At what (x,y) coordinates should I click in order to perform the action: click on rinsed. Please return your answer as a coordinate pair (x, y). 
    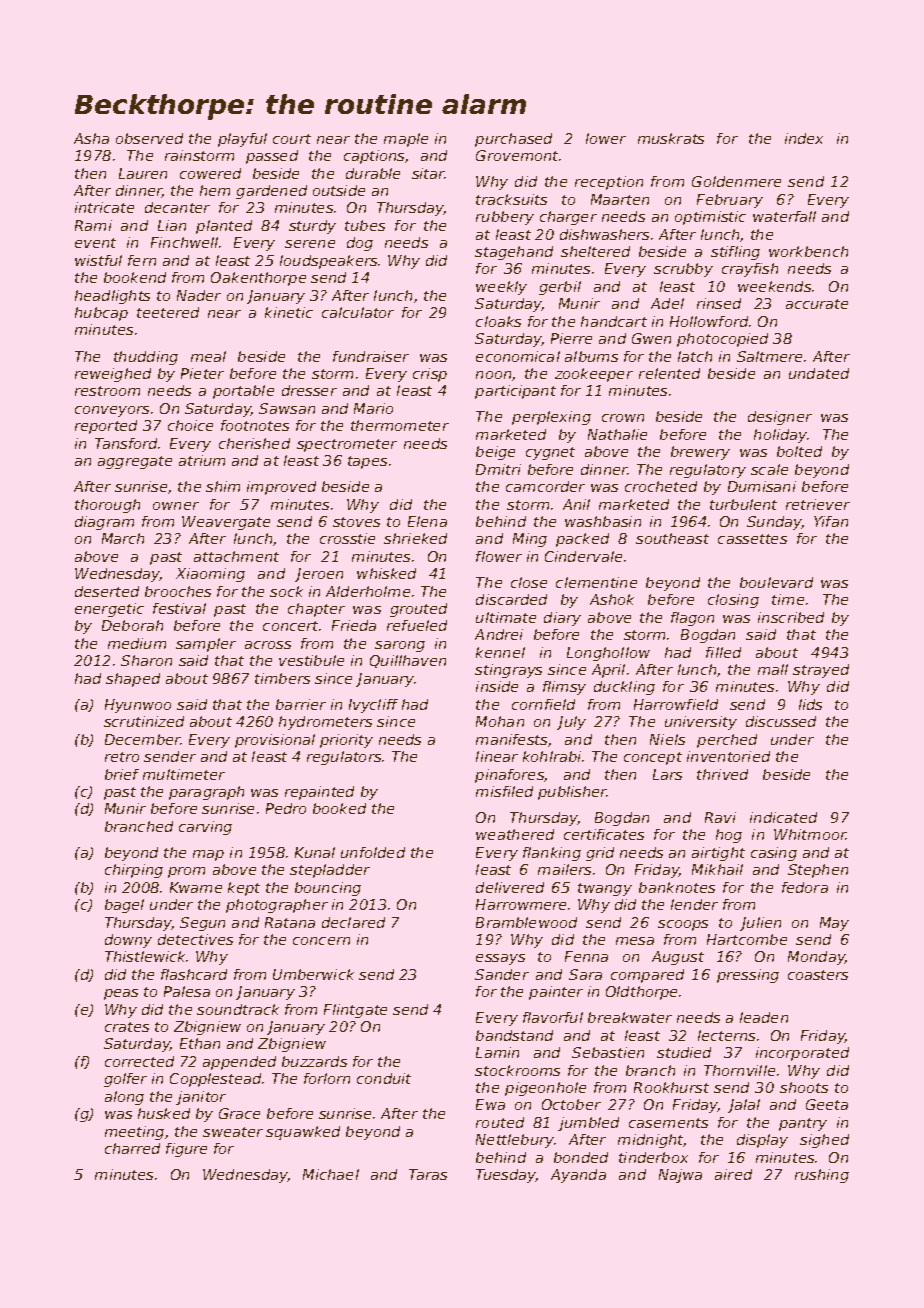
    Looking at the image, I should click on (719, 303).
